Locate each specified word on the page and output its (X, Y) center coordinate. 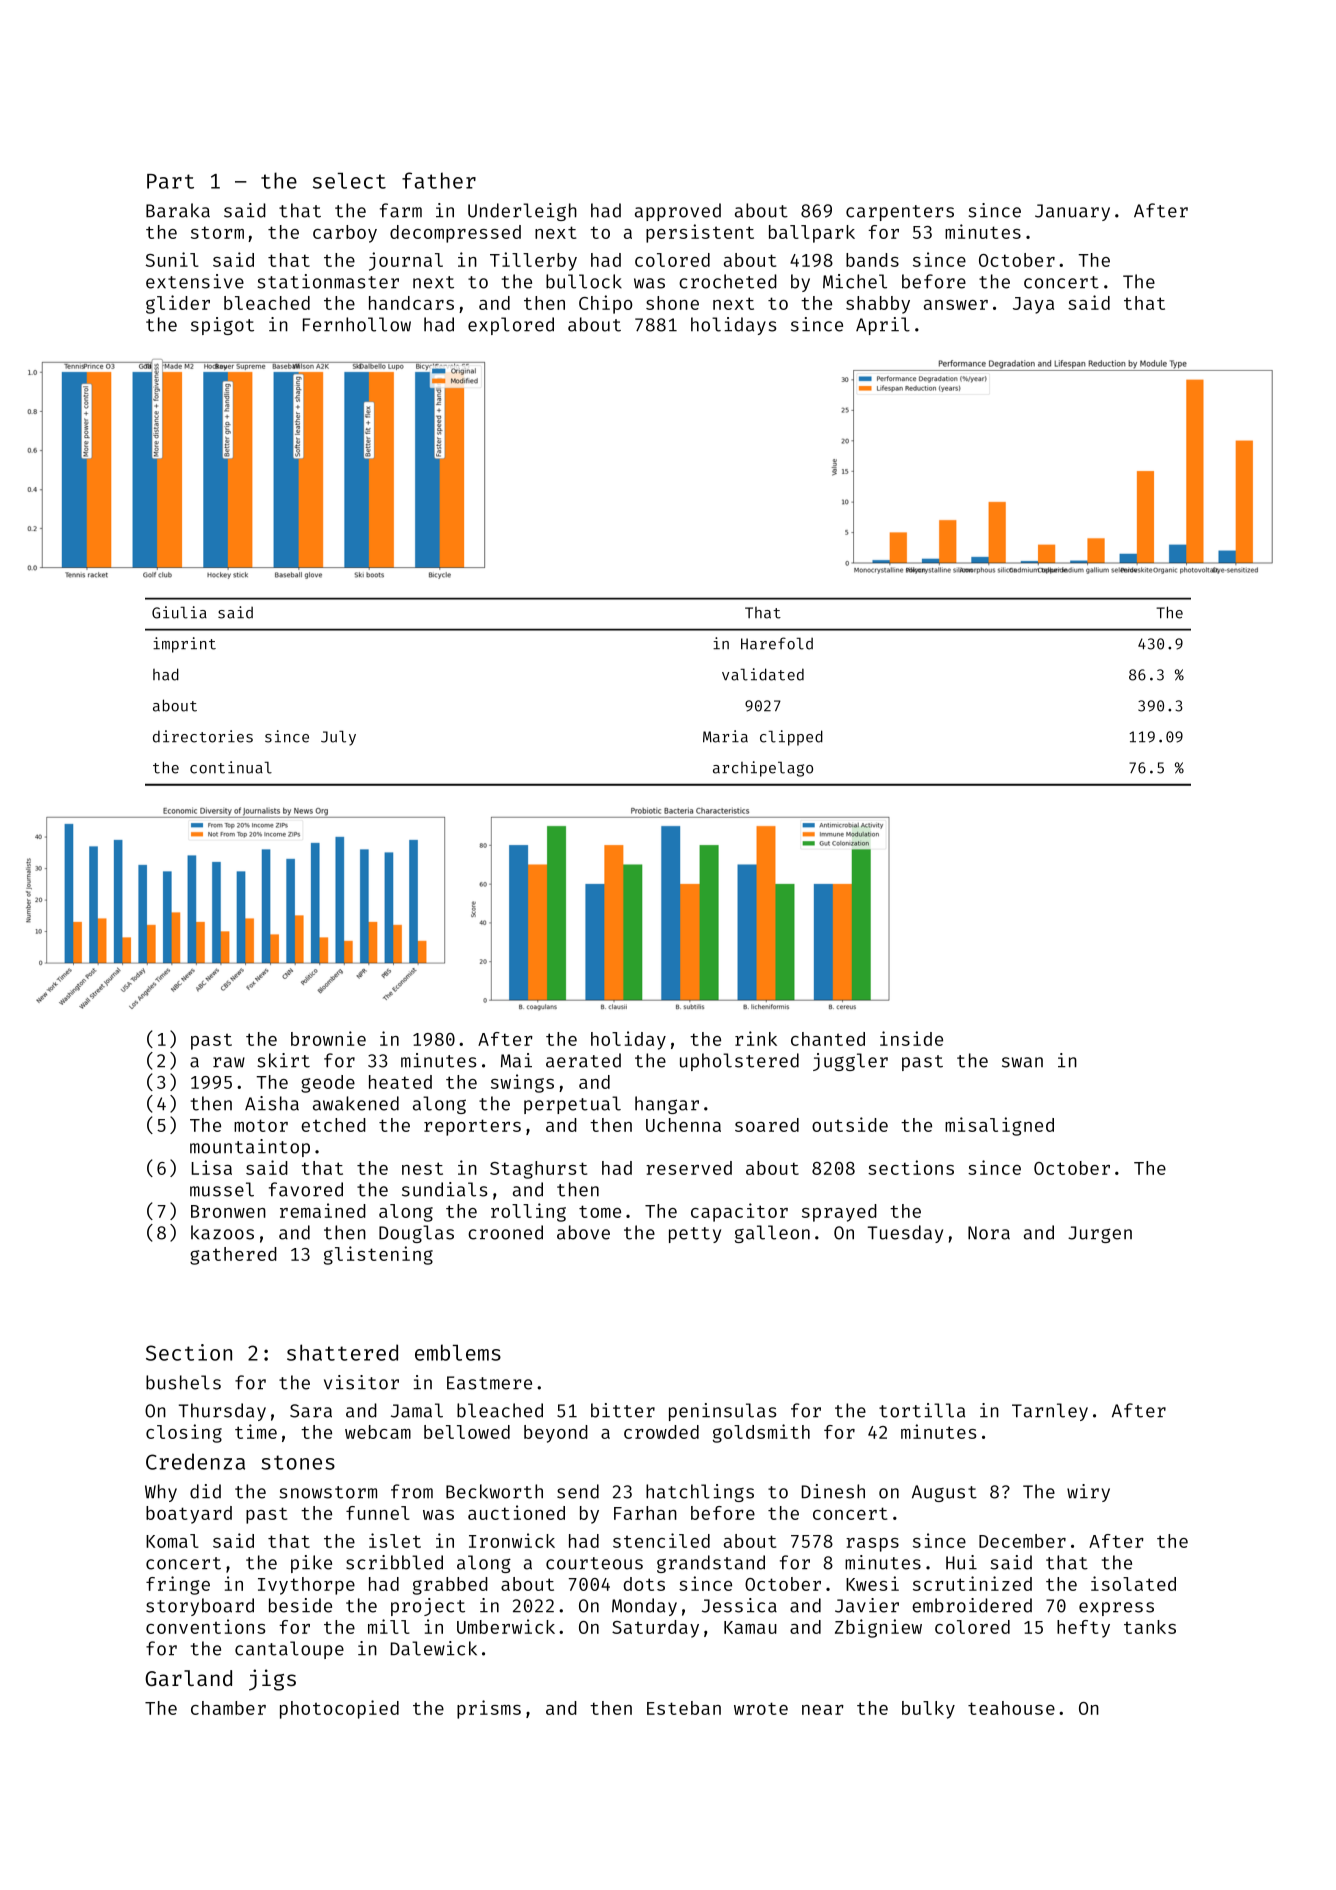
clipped (791, 738)
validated (763, 674)
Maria (725, 736)
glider (178, 304)
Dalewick (434, 1648)
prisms (489, 1709)
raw (229, 1062)
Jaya (1033, 305)
